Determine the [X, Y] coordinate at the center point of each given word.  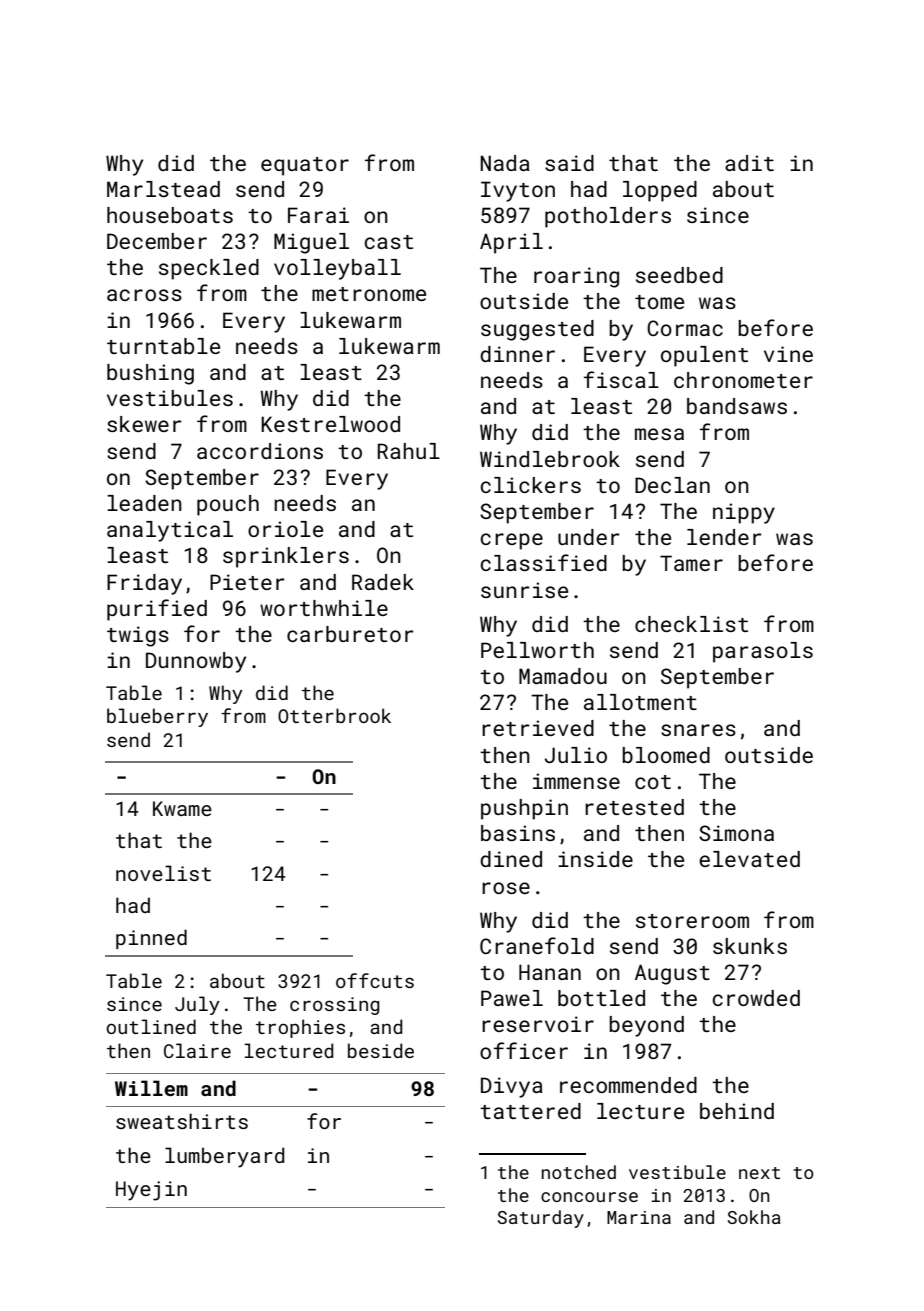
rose [506, 888]
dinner [517, 354]
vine [788, 354]
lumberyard [224, 1157]
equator [305, 166]
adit [749, 163]
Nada [505, 163]
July [197, 1005]
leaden [144, 503]
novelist [163, 873]
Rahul [409, 451]
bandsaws [737, 406]
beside [381, 1050]
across [144, 295]
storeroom [692, 921]
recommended [628, 1085]
